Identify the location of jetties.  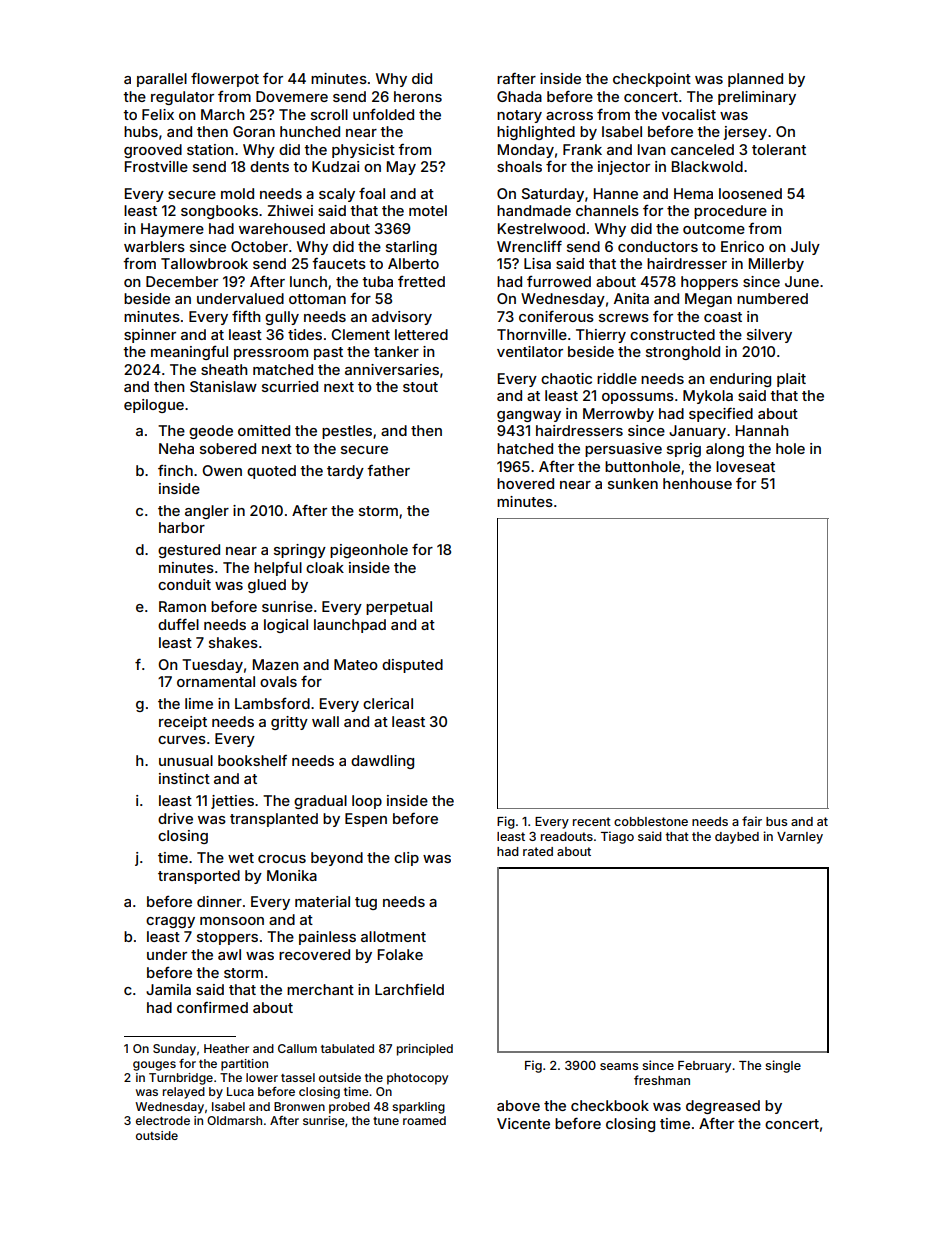
(232, 802).
